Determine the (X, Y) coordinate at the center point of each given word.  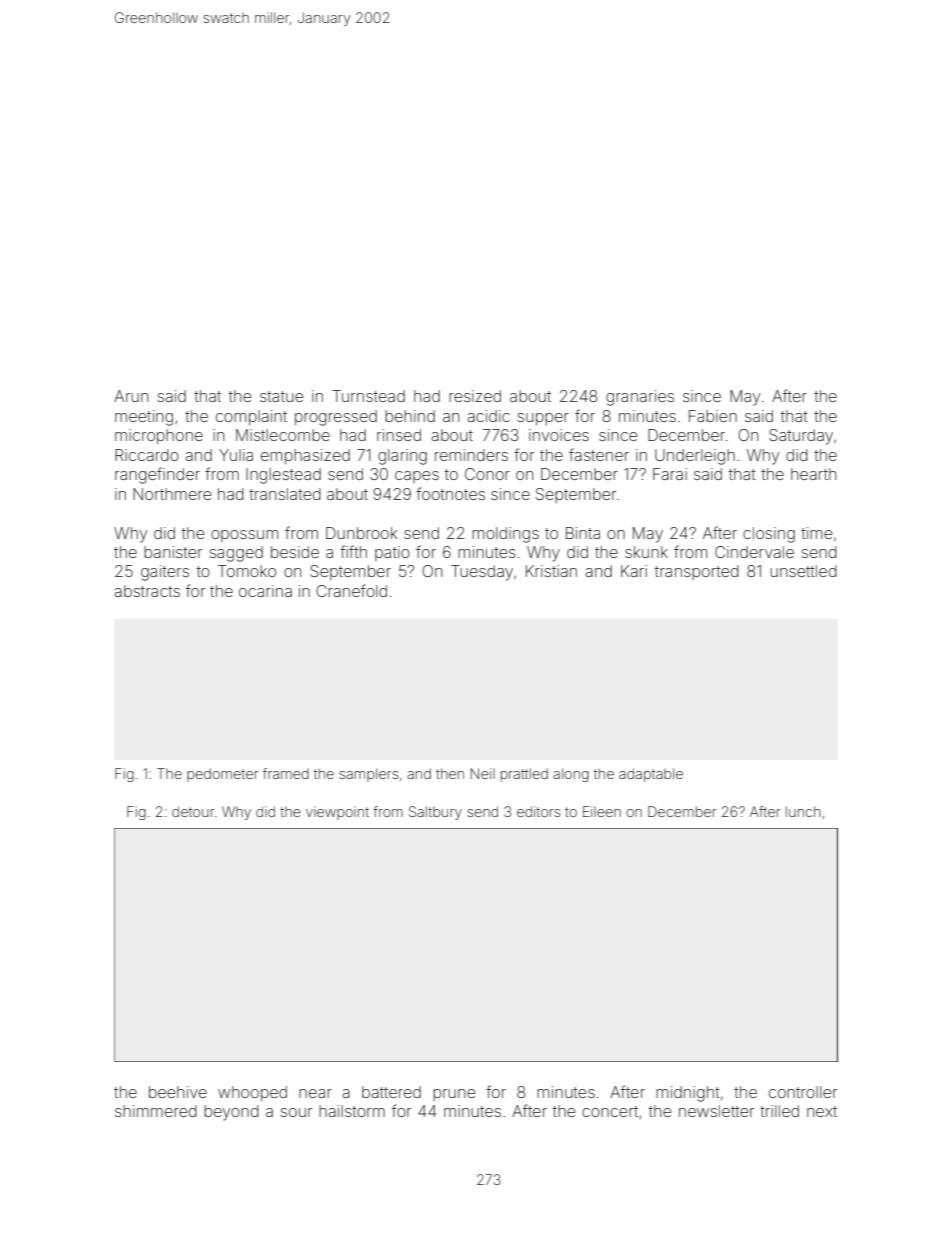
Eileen (602, 811)
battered (391, 1092)
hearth (813, 474)
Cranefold (351, 590)
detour (193, 811)
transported (697, 572)
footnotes (450, 493)
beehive (178, 1092)
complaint (251, 417)
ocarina (265, 591)
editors (538, 811)
